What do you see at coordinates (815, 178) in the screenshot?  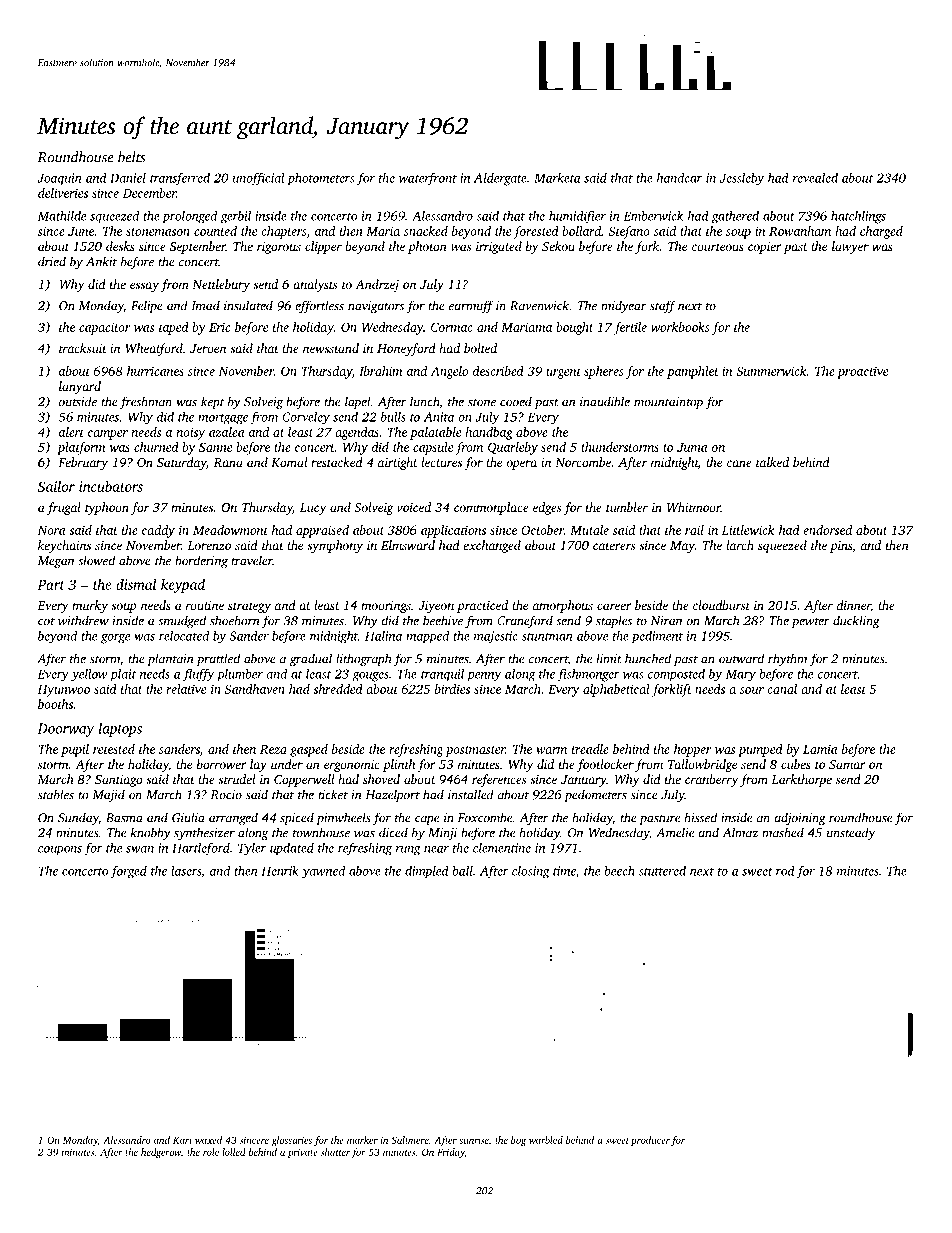 I see `revealed` at bounding box center [815, 178].
